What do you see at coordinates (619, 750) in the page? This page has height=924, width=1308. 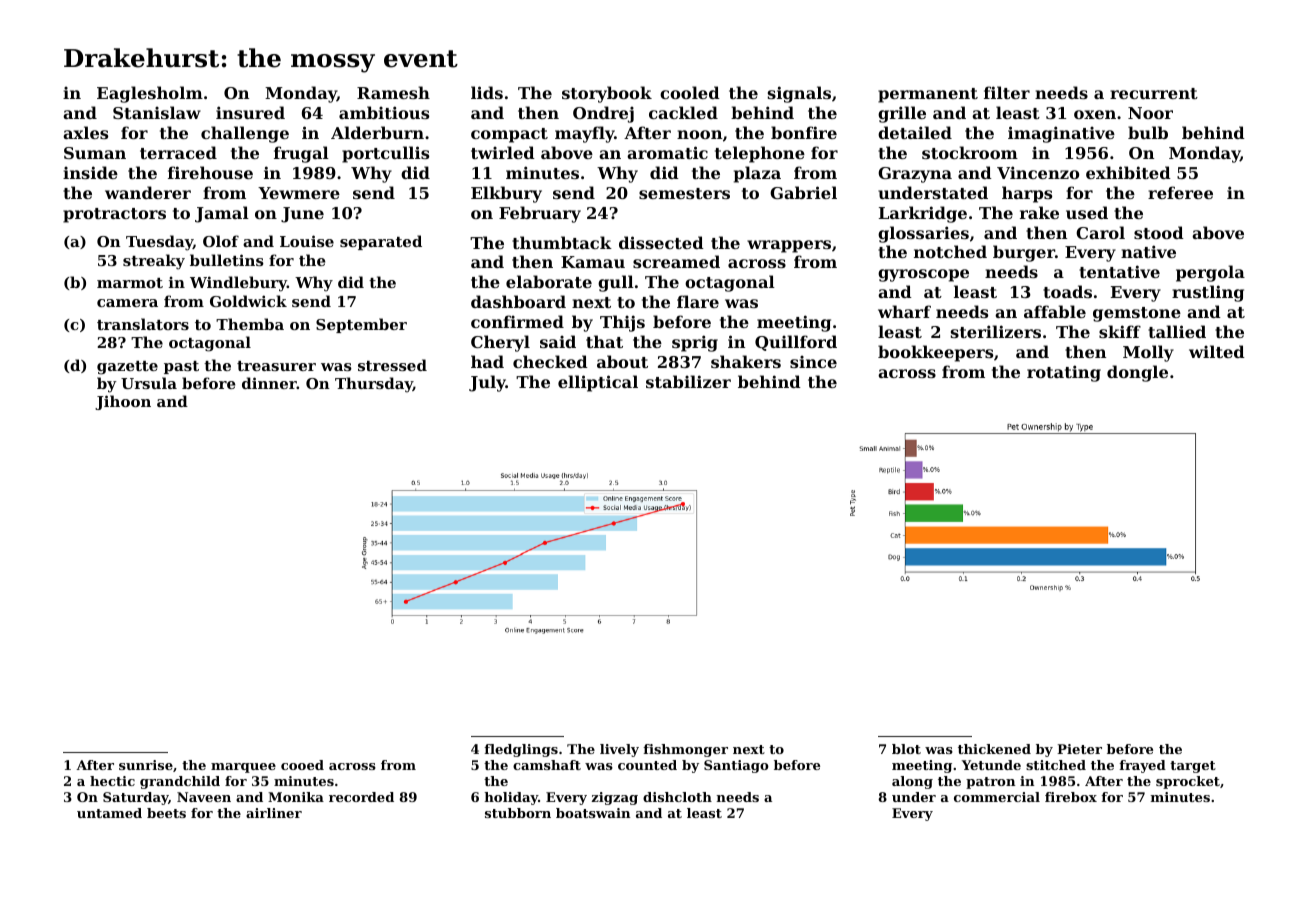 I see `lively` at bounding box center [619, 750].
